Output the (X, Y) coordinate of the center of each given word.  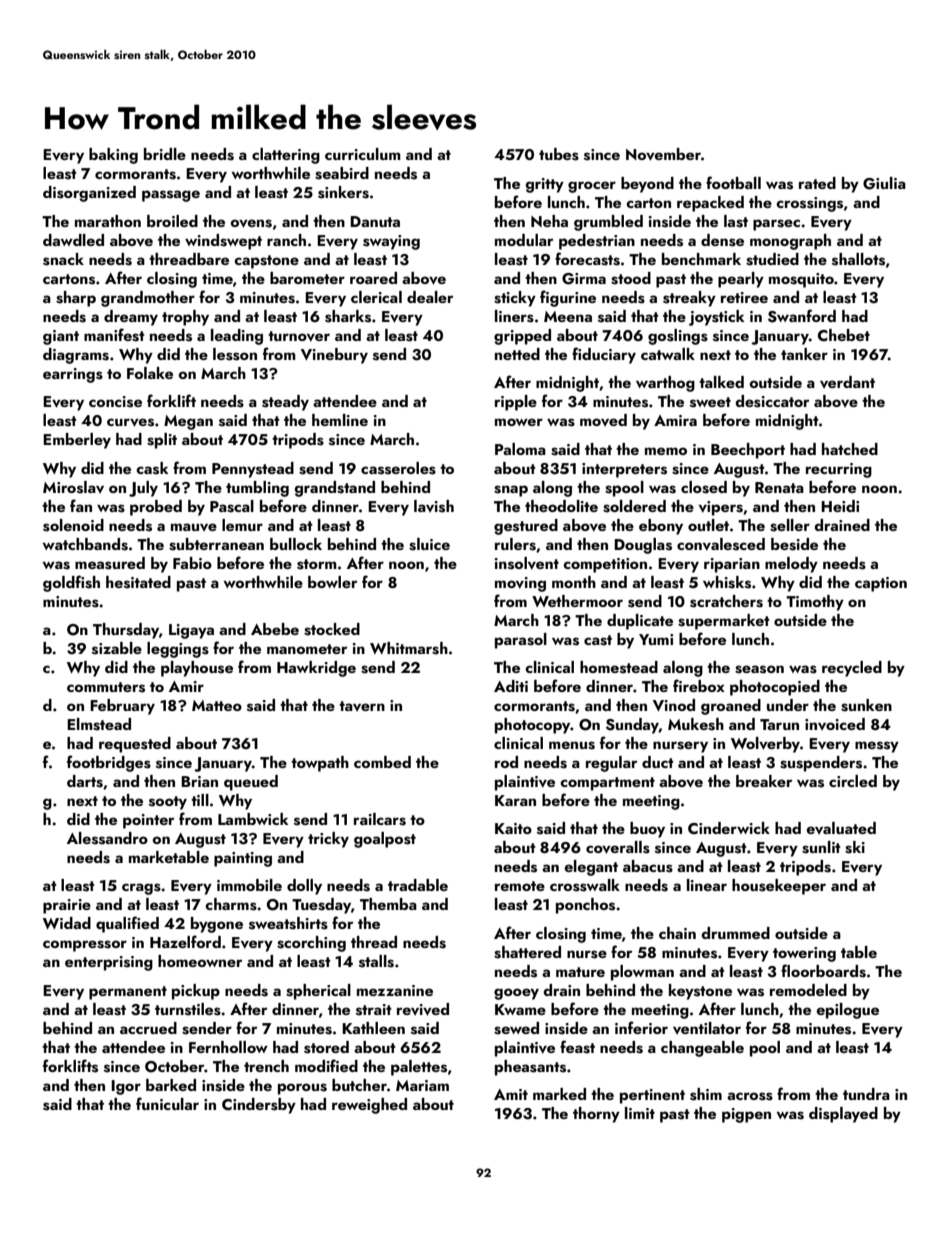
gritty (544, 185)
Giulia (884, 183)
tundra (866, 1094)
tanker (804, 354)
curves (130, 422)
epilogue (847, 1011)
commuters (106, 687)
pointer (148, 821)
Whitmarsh (409, 648)
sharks (348, 316)
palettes (419, 1068)
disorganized (89, 194)
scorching (311, 944)
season (759, 669)
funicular (167, 1103)
